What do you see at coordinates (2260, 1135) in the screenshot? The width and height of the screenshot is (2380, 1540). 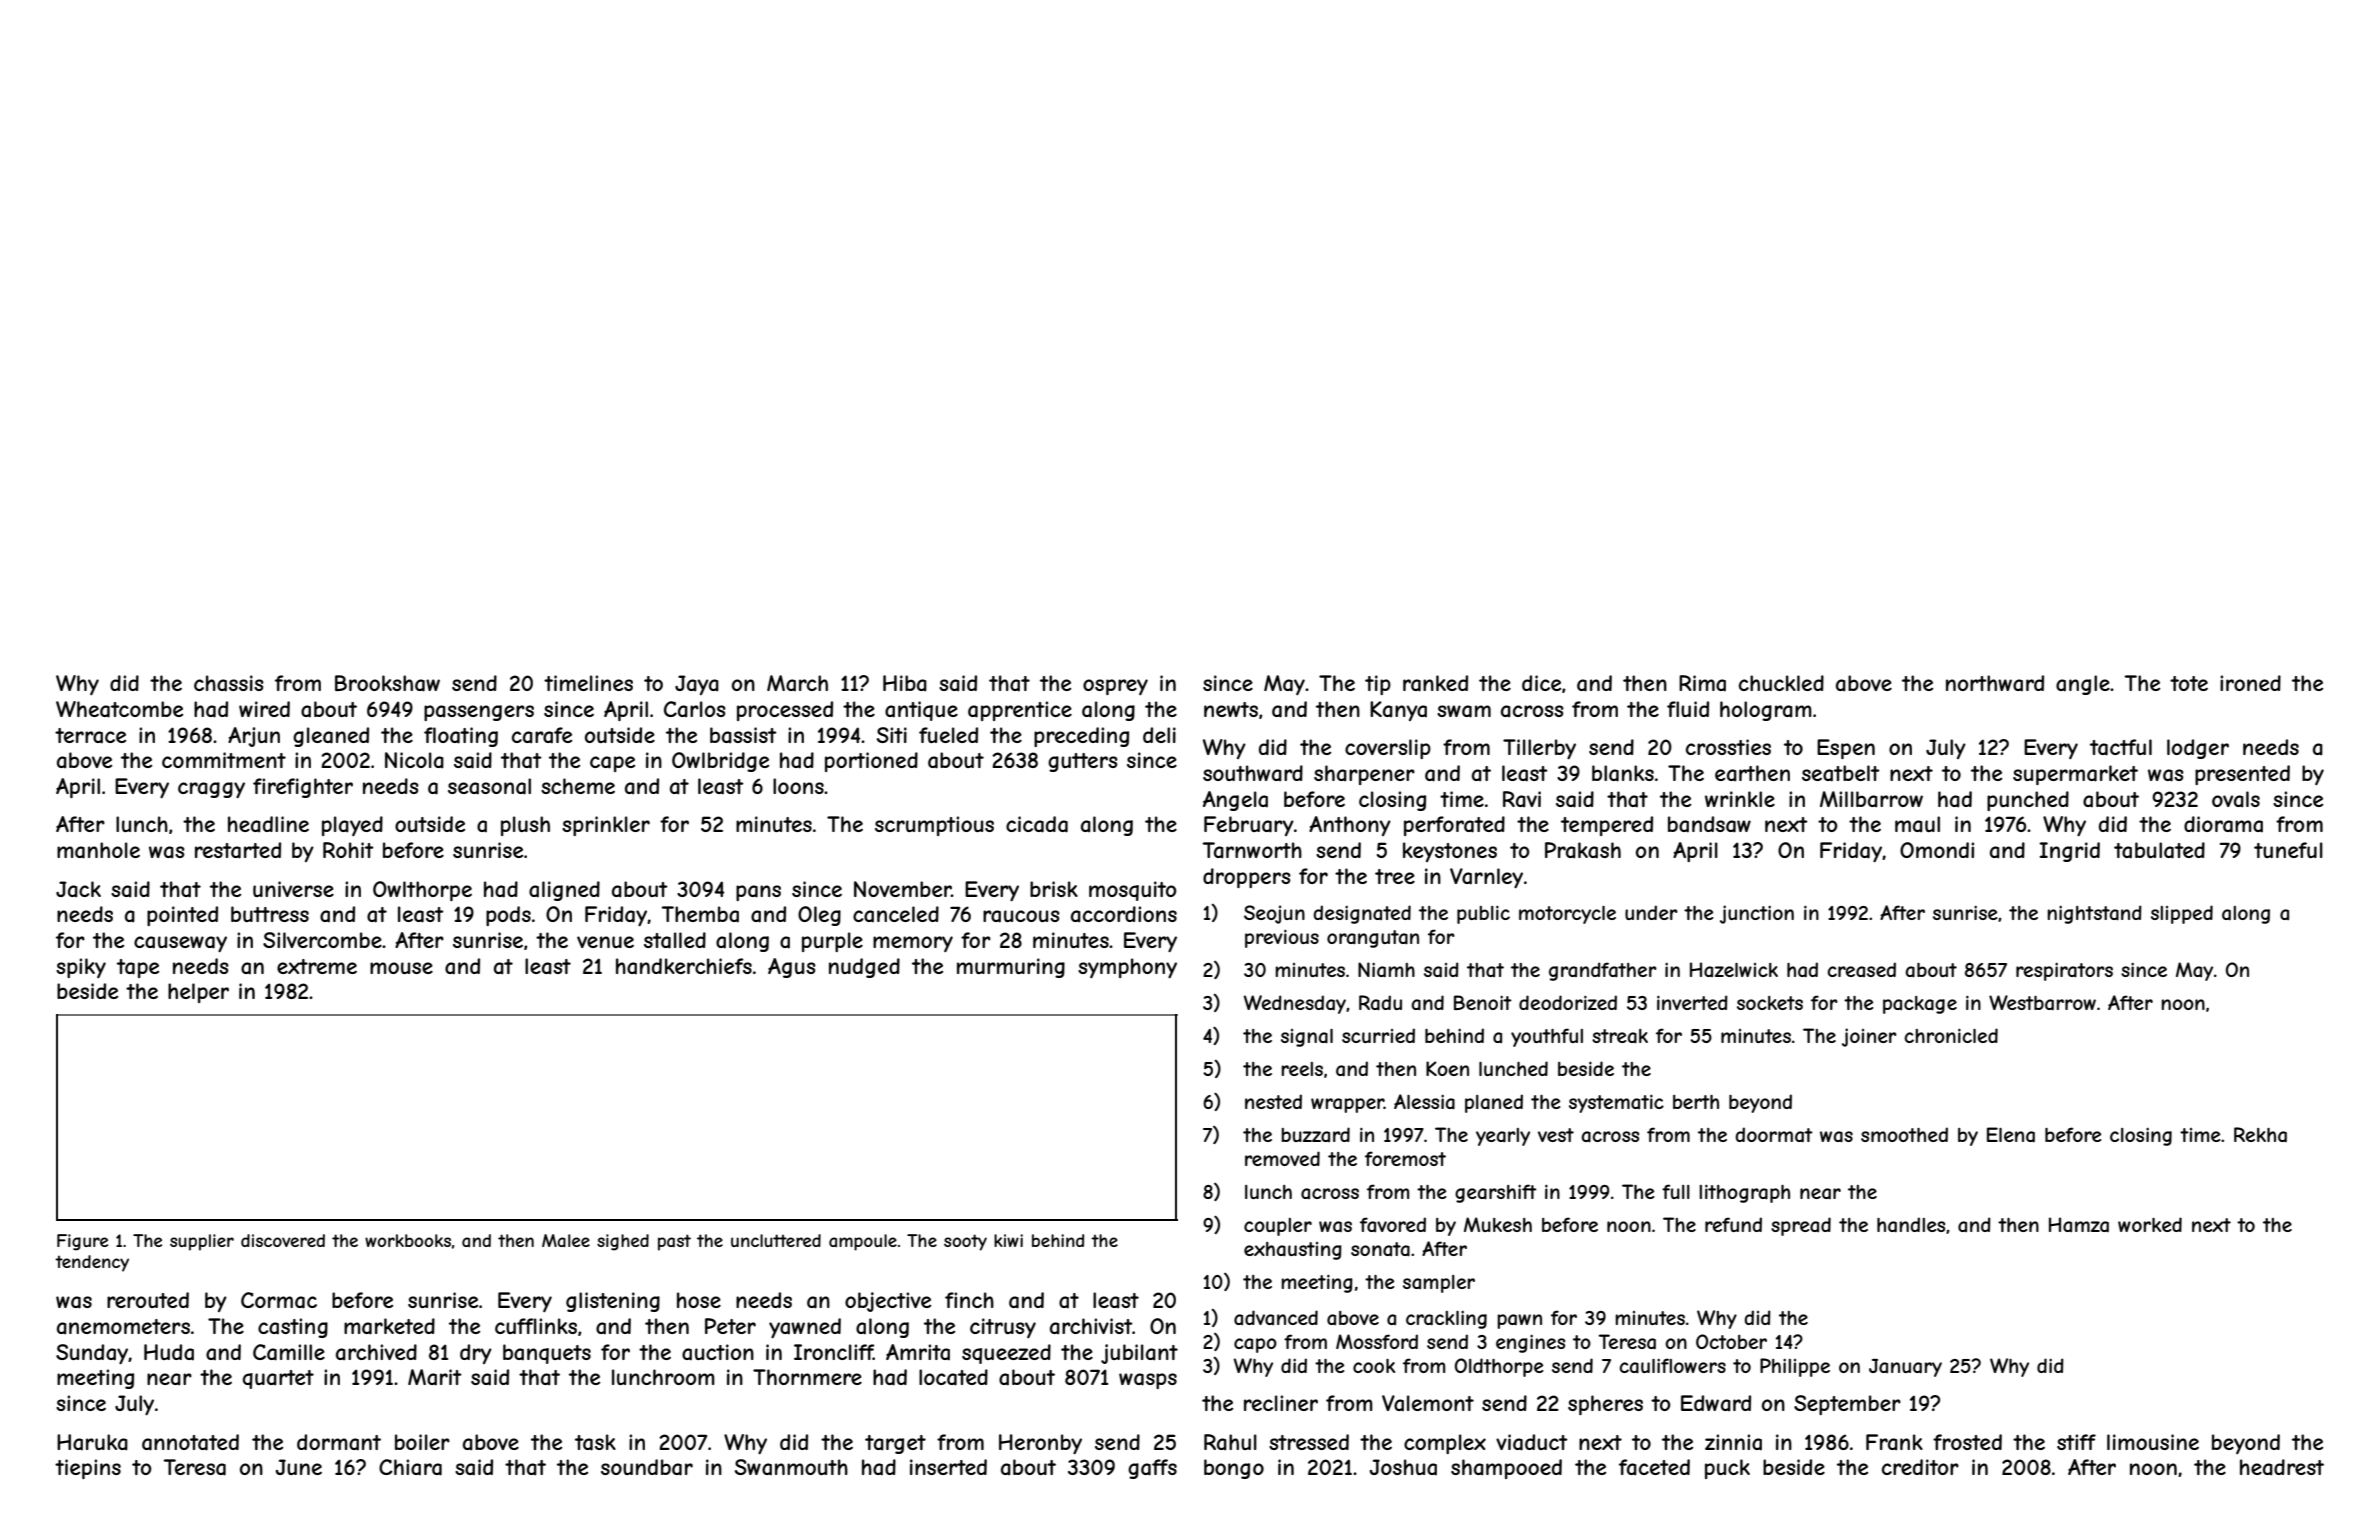 I see `Rekha` at bounding box center [2260, 1135].
